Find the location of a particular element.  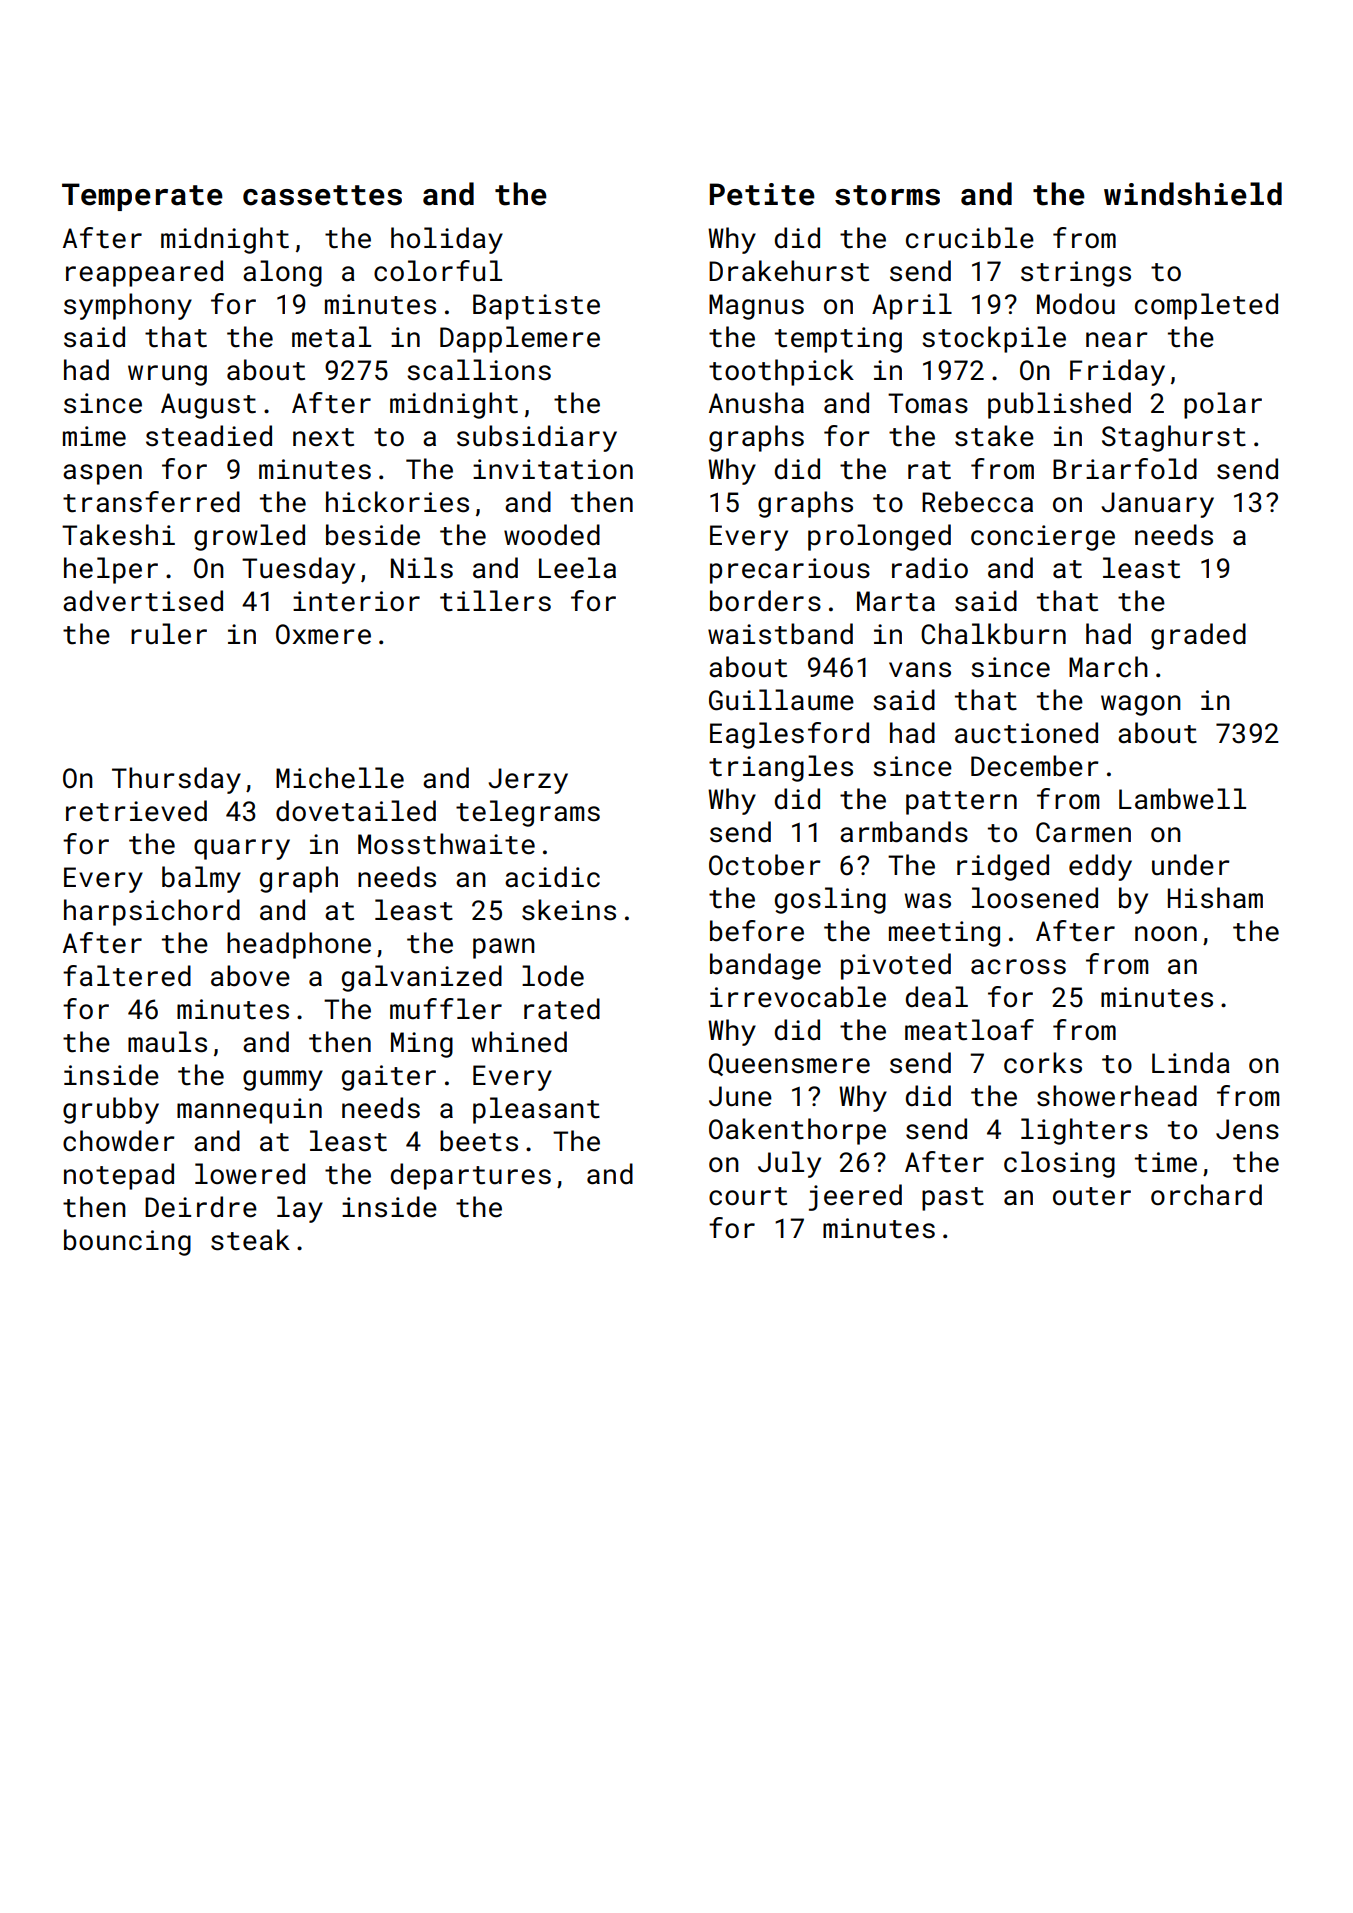

interior is located at coordinates (356, 601).
